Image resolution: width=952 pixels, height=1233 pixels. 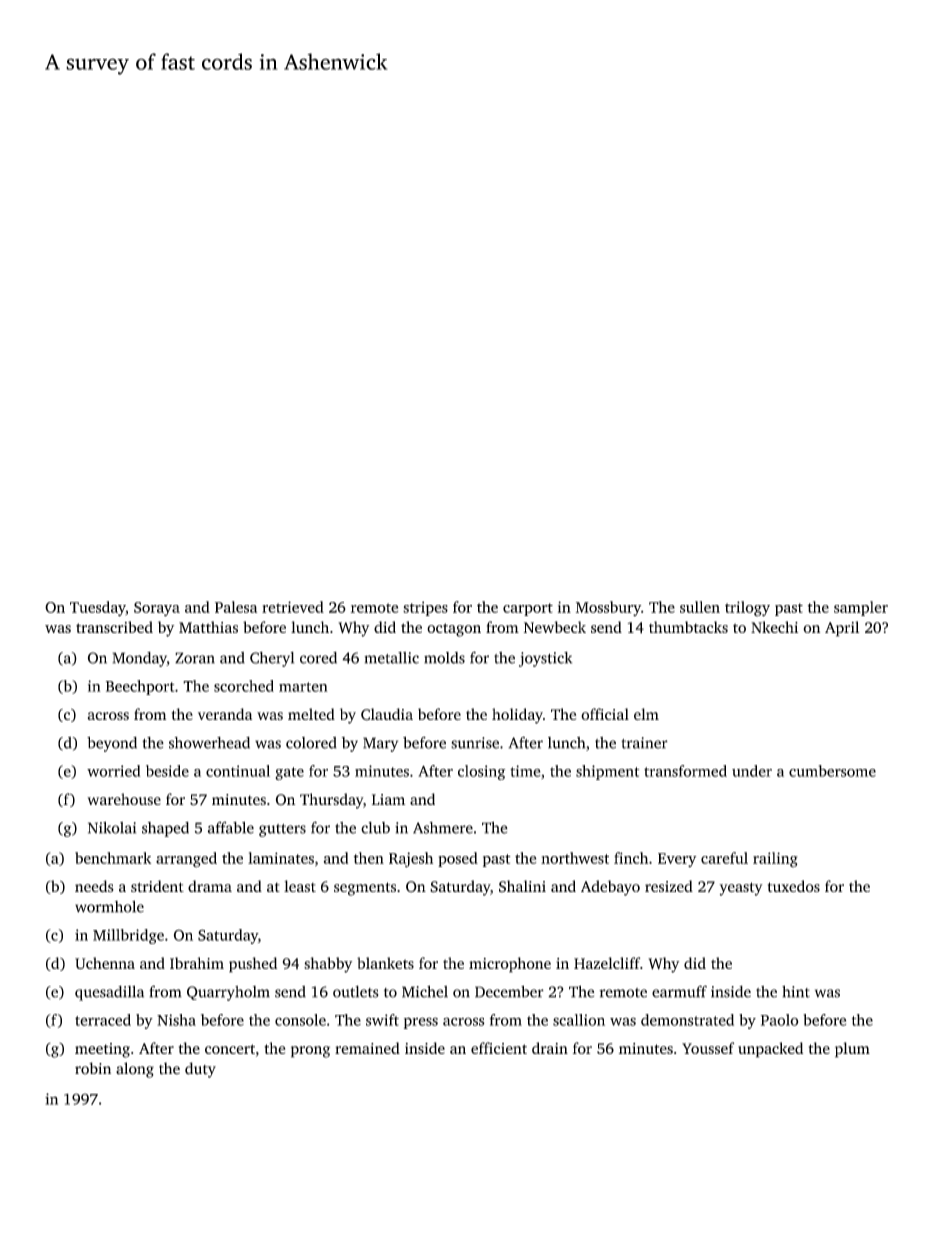 What do you see at coordinates (244, 686) in the image?
I see `scorched` at bounding box center [244, 686].
